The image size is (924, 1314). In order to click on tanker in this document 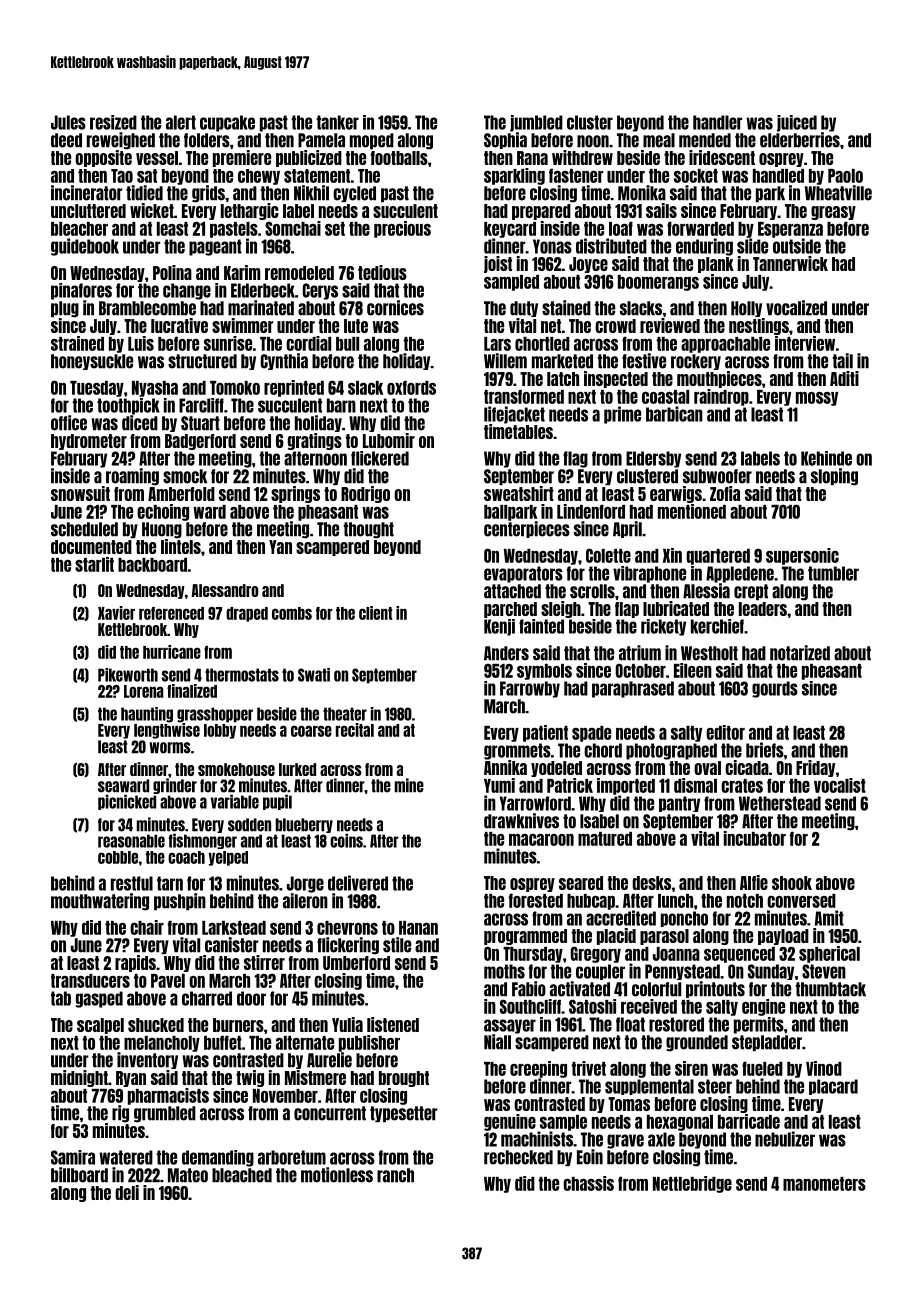, I will do `click(338, 122)`.
